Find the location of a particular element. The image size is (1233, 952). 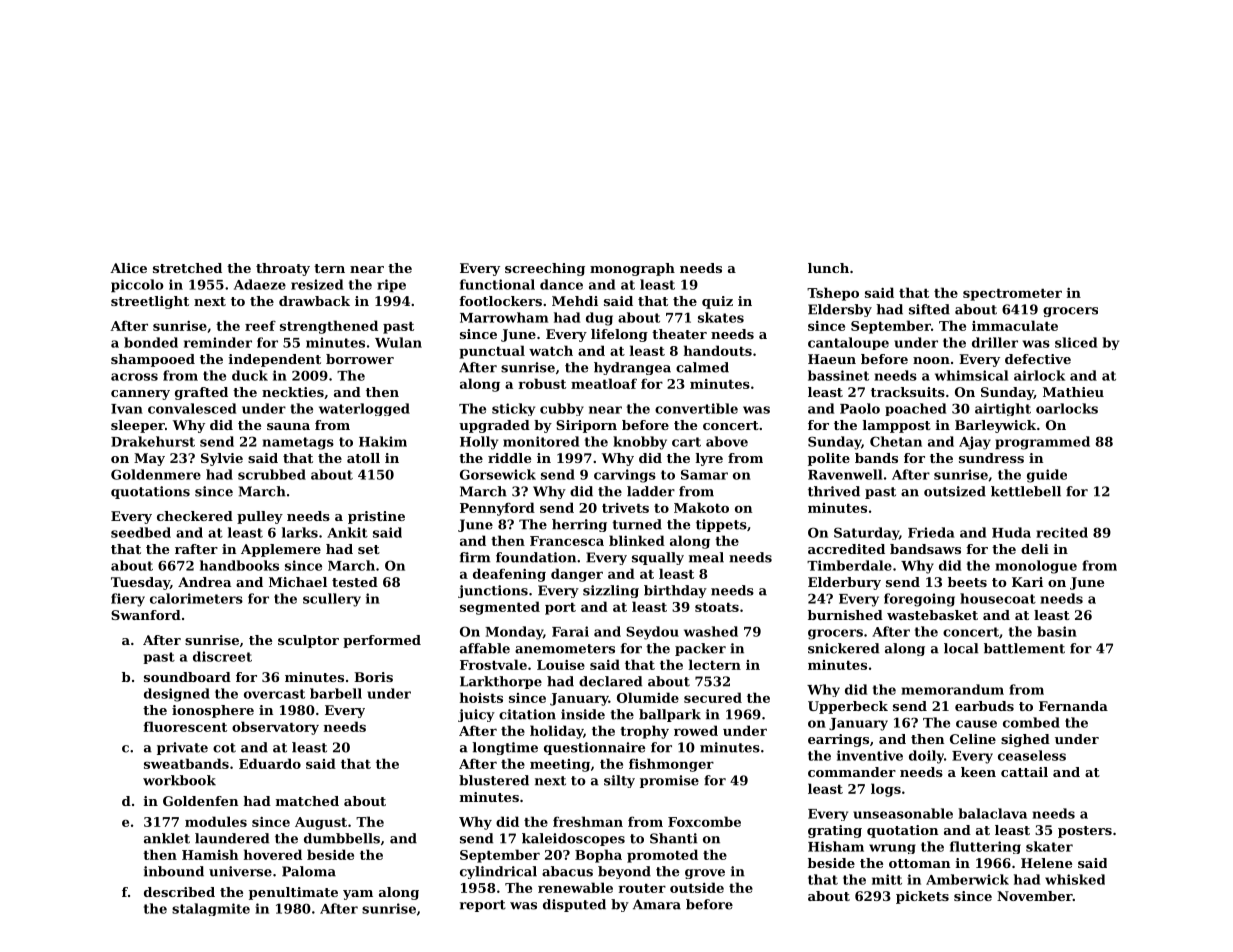

pickets is located at coordinates (922, 897).
